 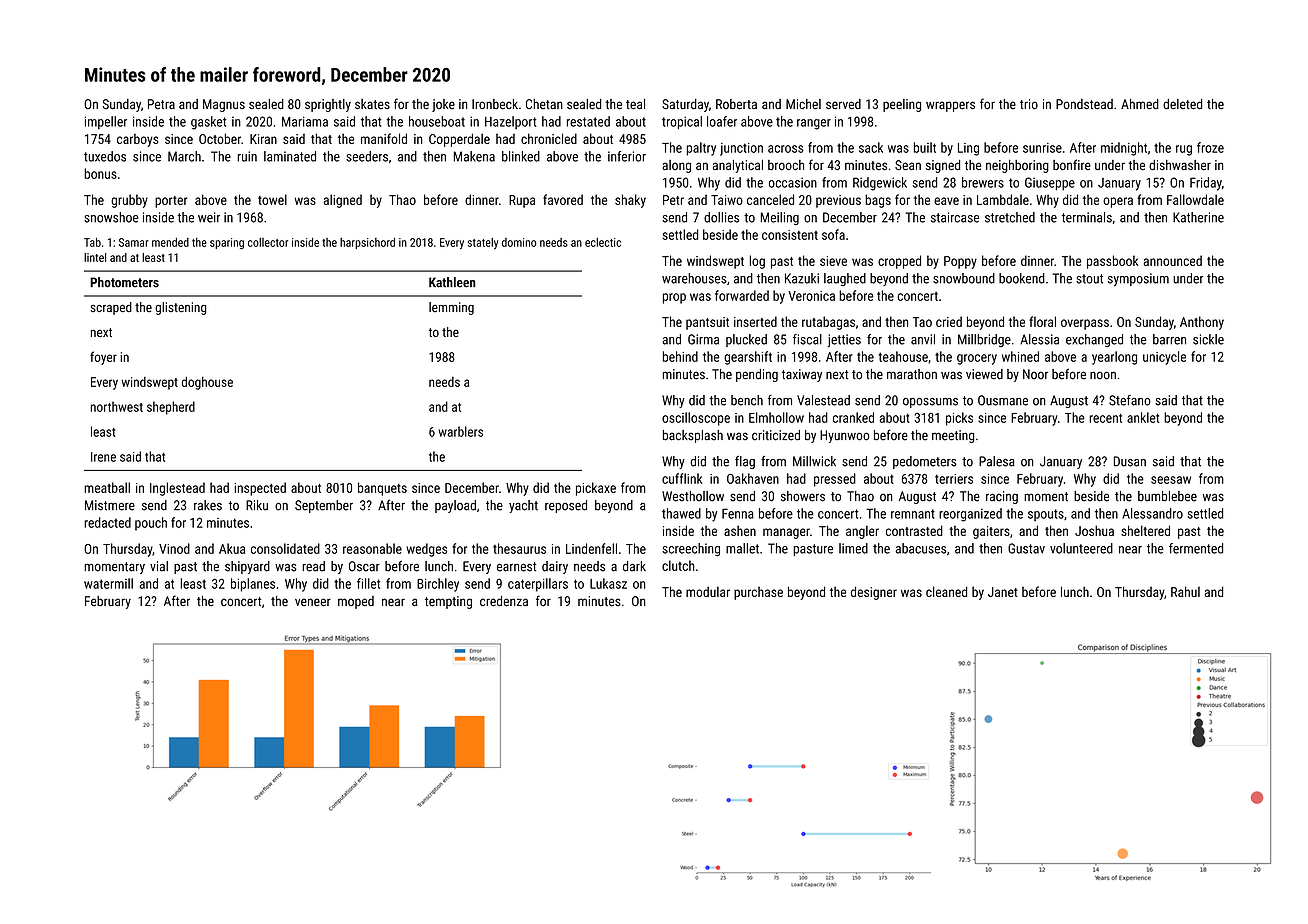 I want to click on chronicled, so click(x=549, y=138).
